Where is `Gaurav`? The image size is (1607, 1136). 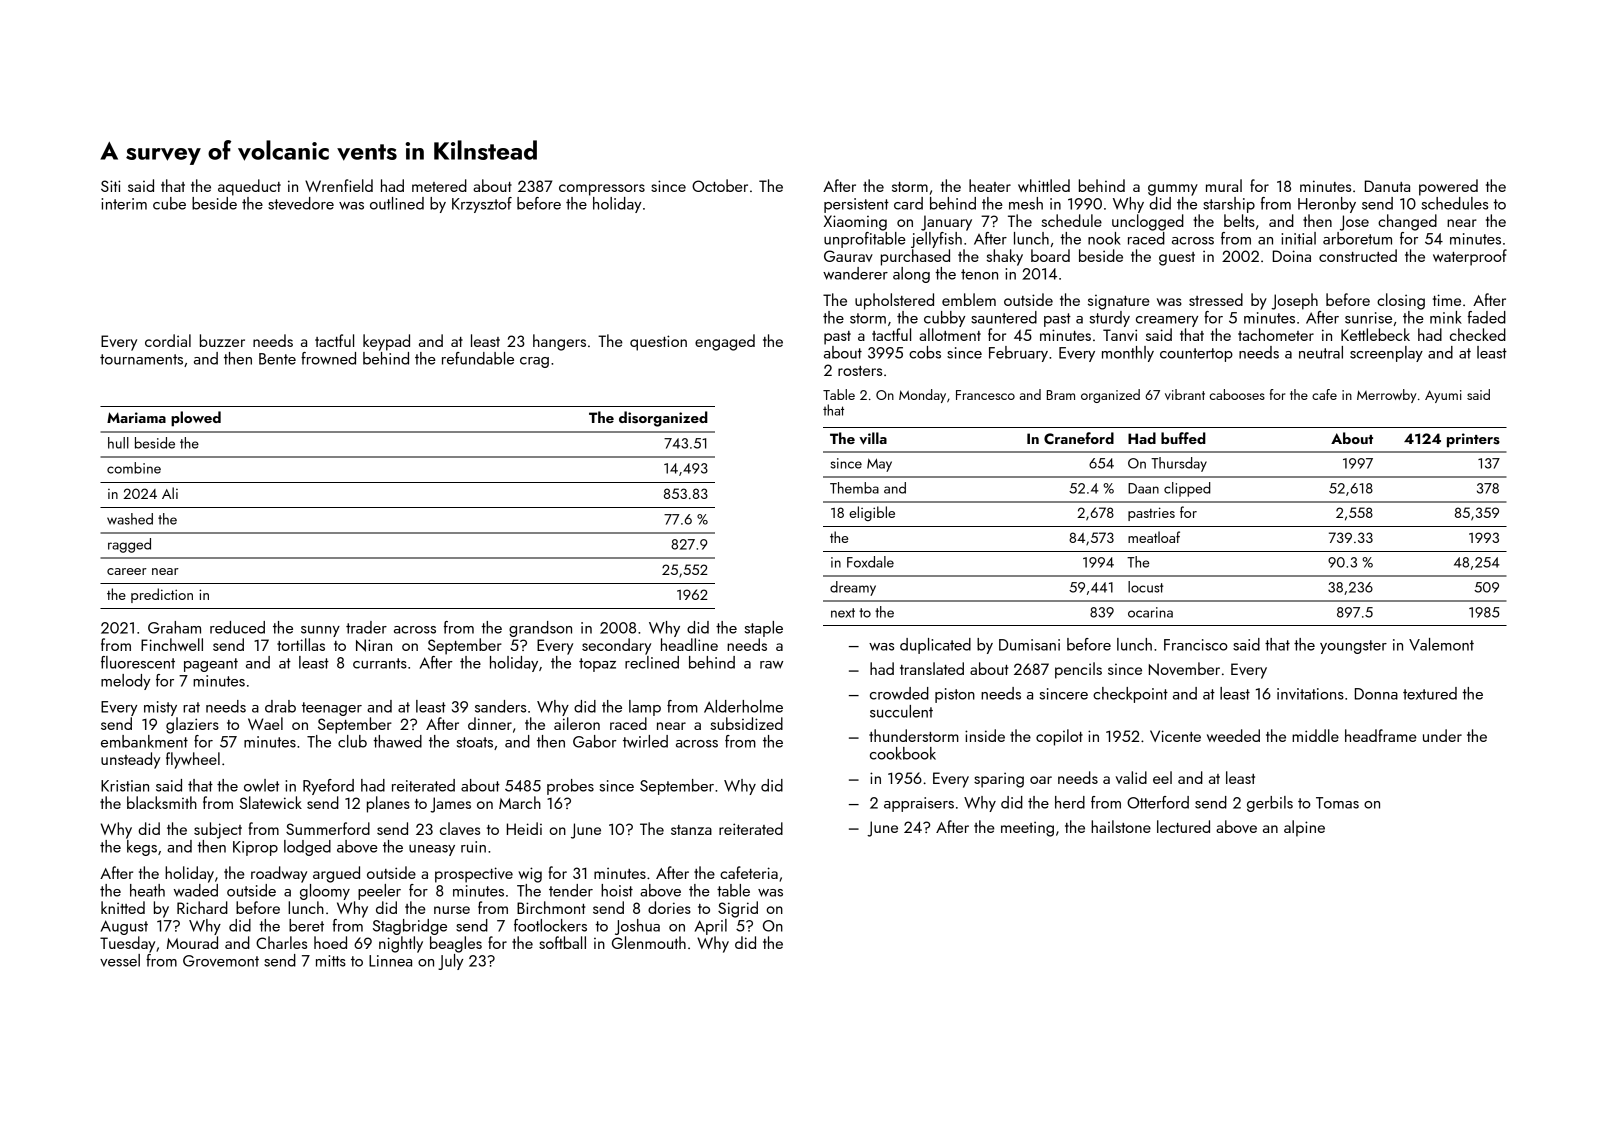
Gaurav is located at coordinates (848, 256).
